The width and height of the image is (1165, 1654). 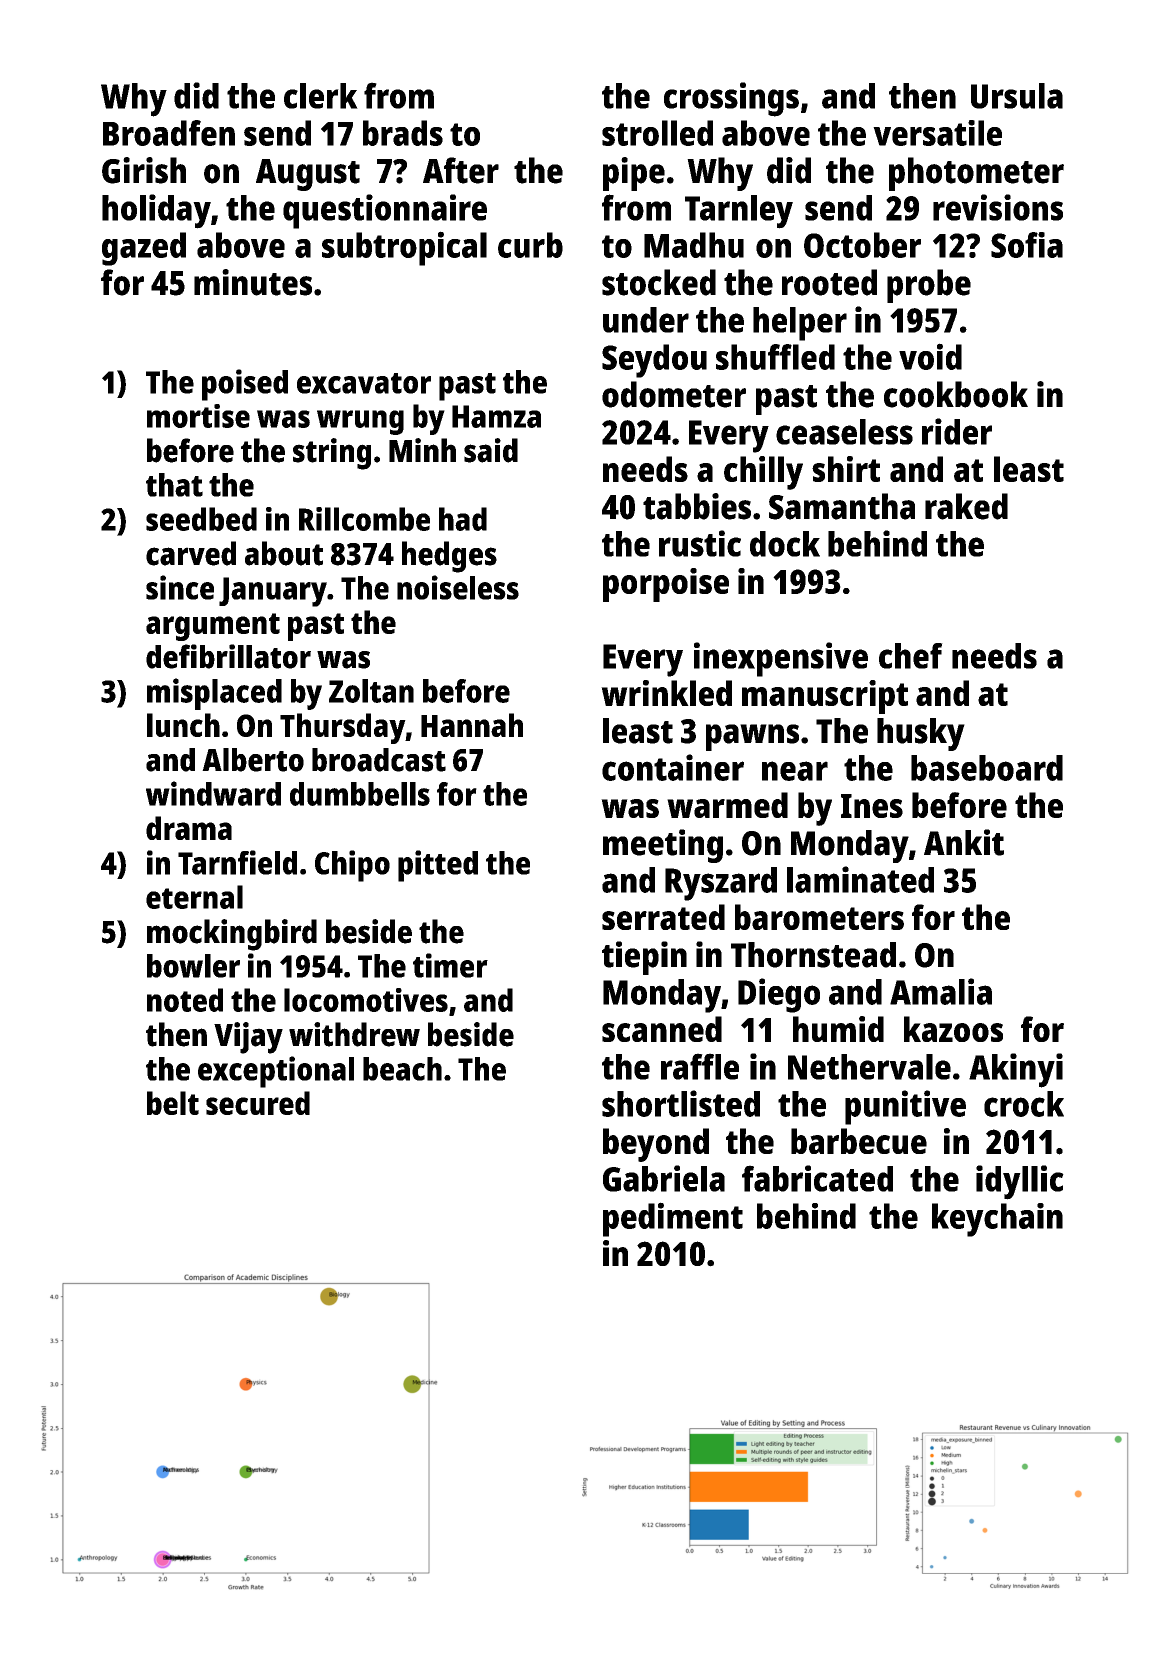 What do you see at coordinates (860, 879) in the image?
I see `laminated` at bounding box center [860, 879].
